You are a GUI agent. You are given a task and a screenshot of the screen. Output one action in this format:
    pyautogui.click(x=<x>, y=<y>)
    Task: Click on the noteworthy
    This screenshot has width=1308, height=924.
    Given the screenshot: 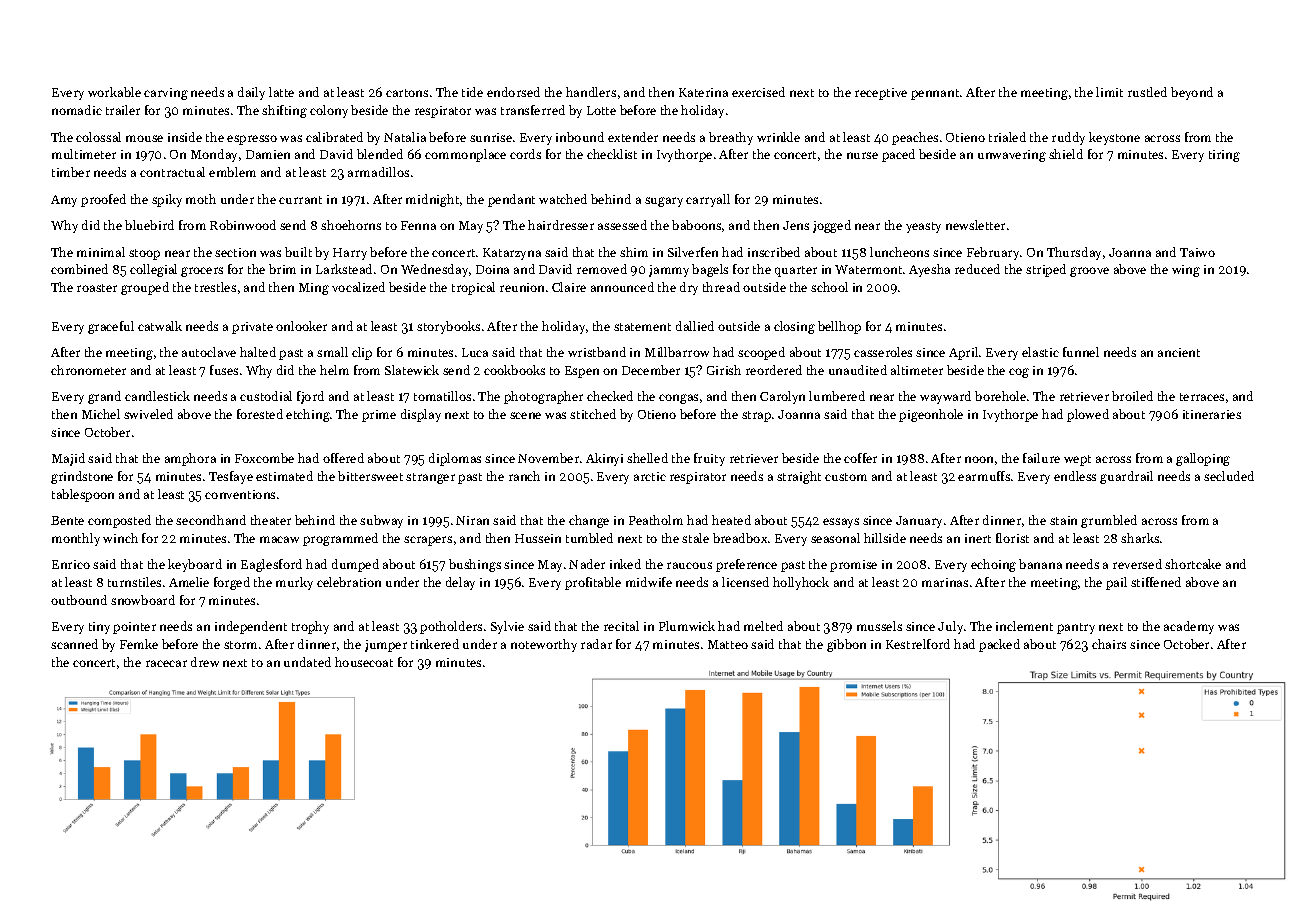 What is the action you would take?
    pyautogui.click(x=544, y=645)
